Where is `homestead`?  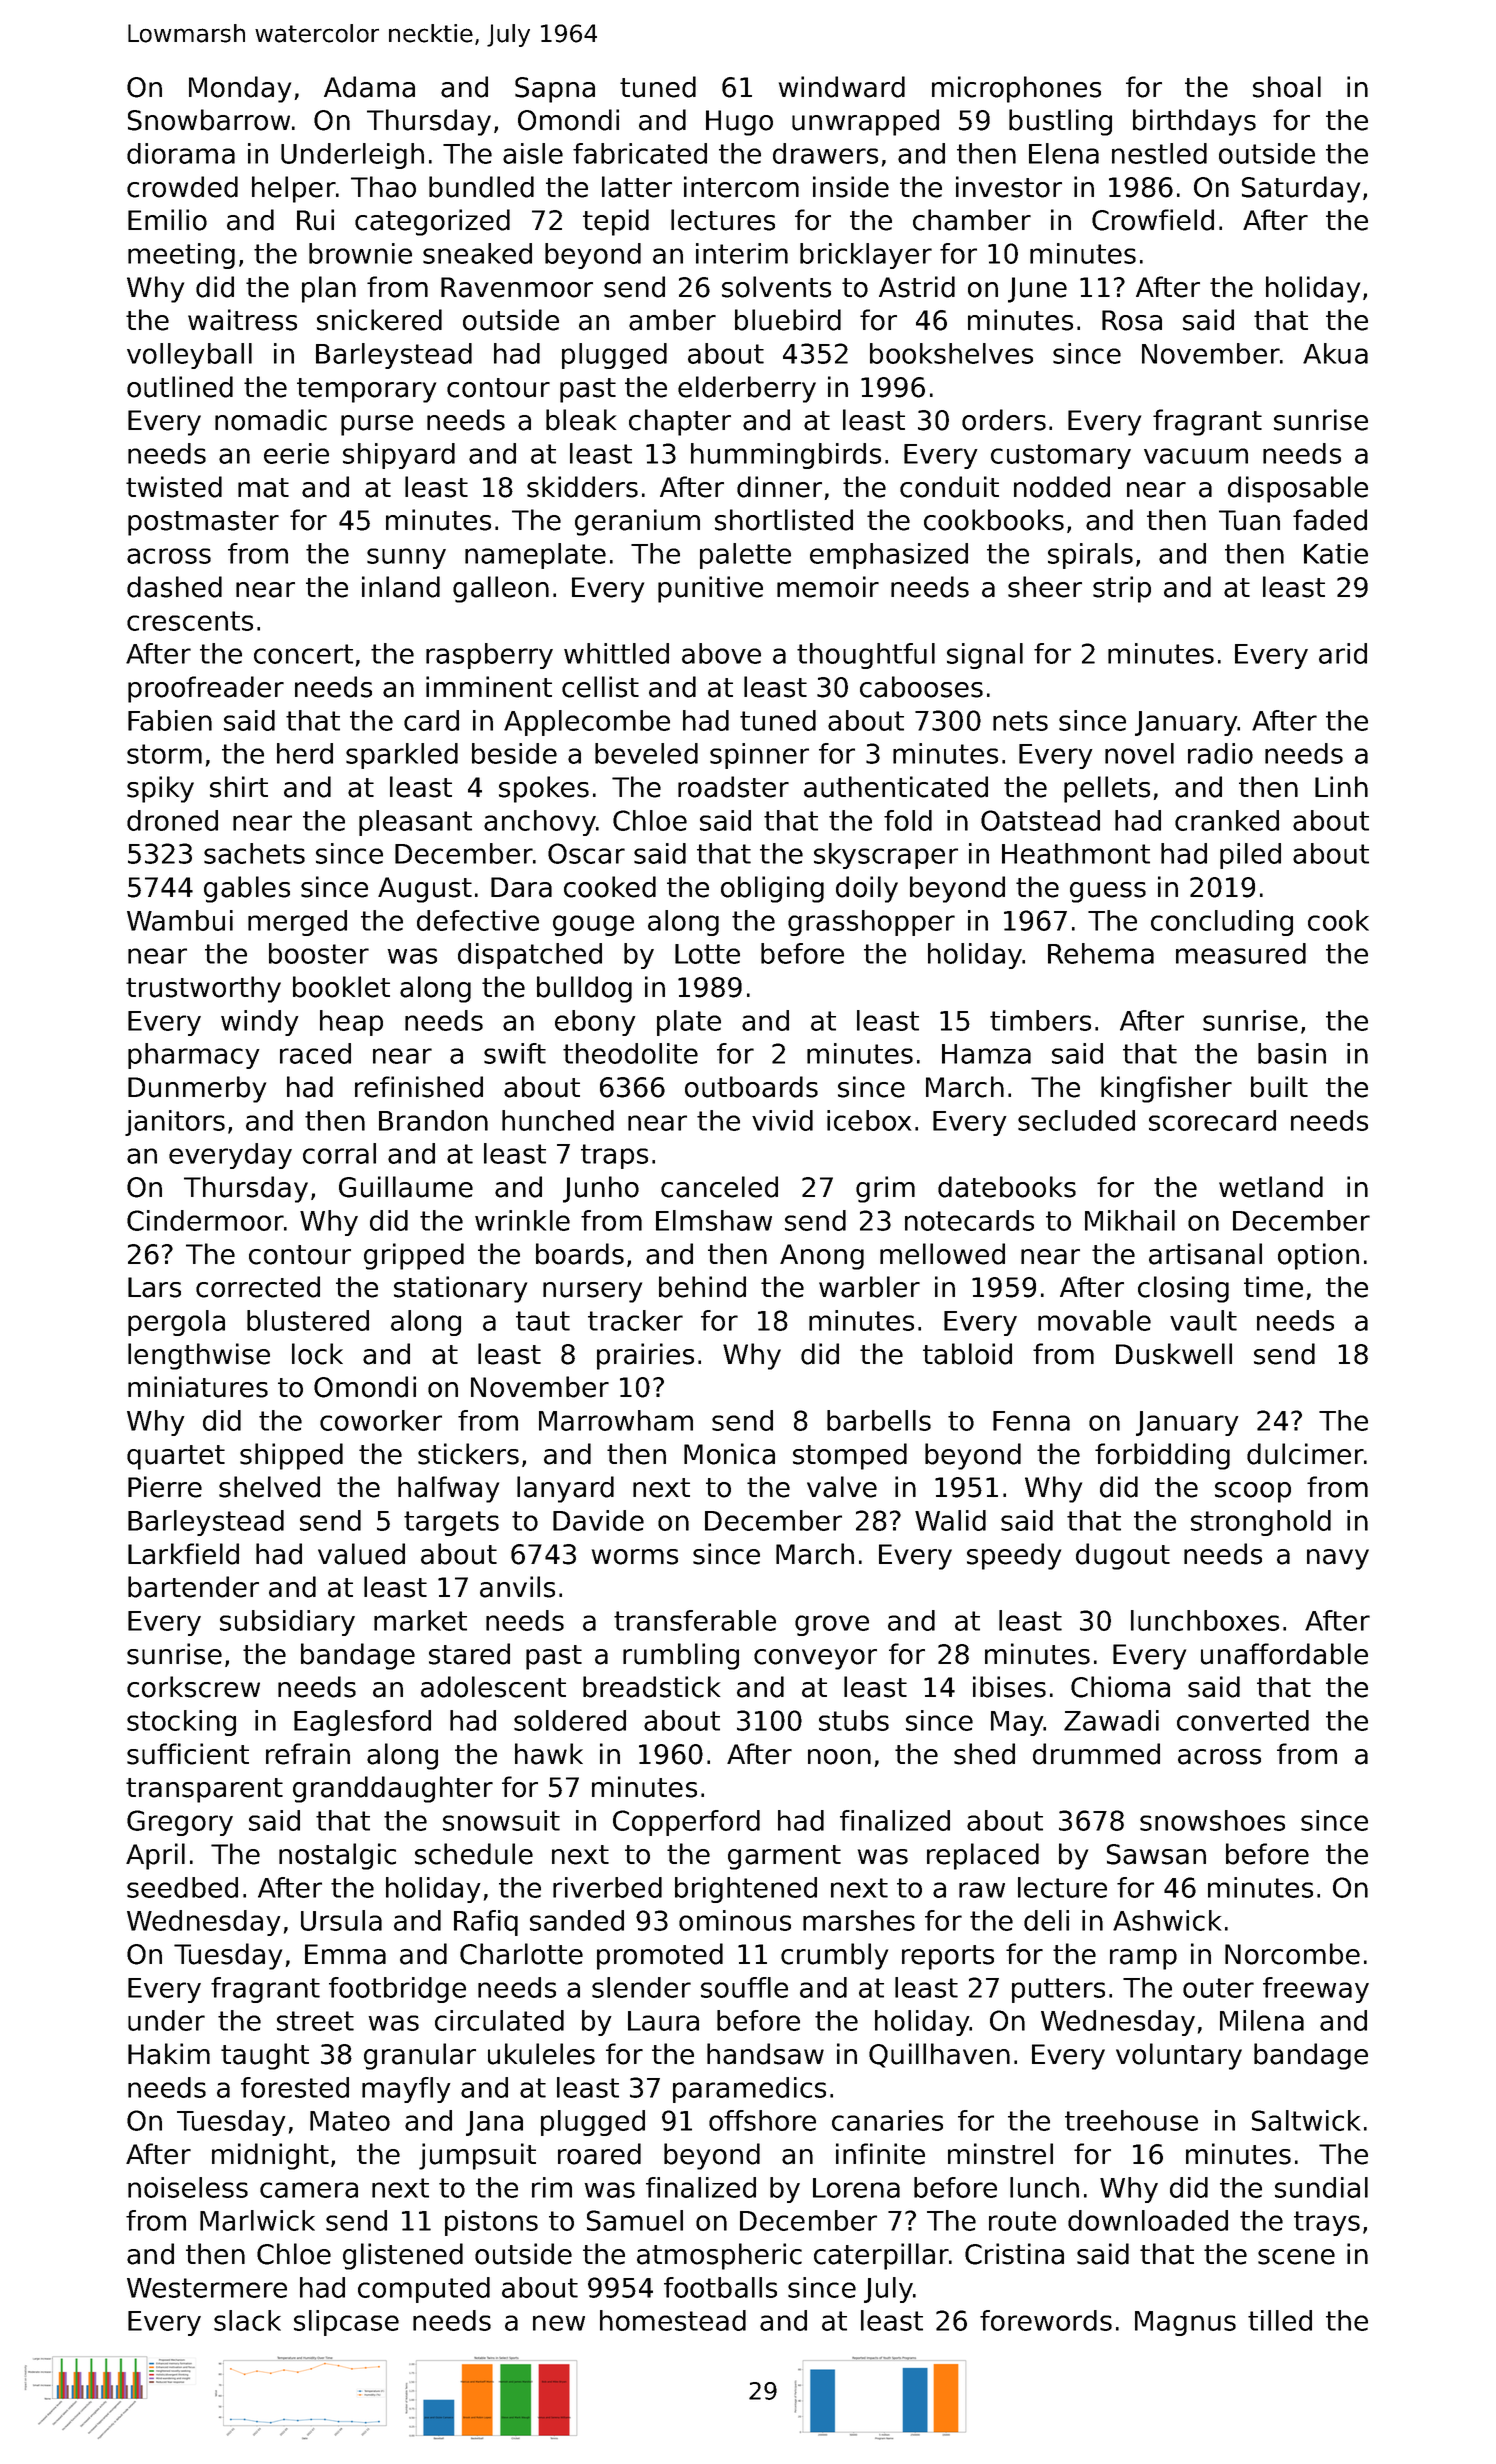 homestead is located at coordinates (673, 2320).
